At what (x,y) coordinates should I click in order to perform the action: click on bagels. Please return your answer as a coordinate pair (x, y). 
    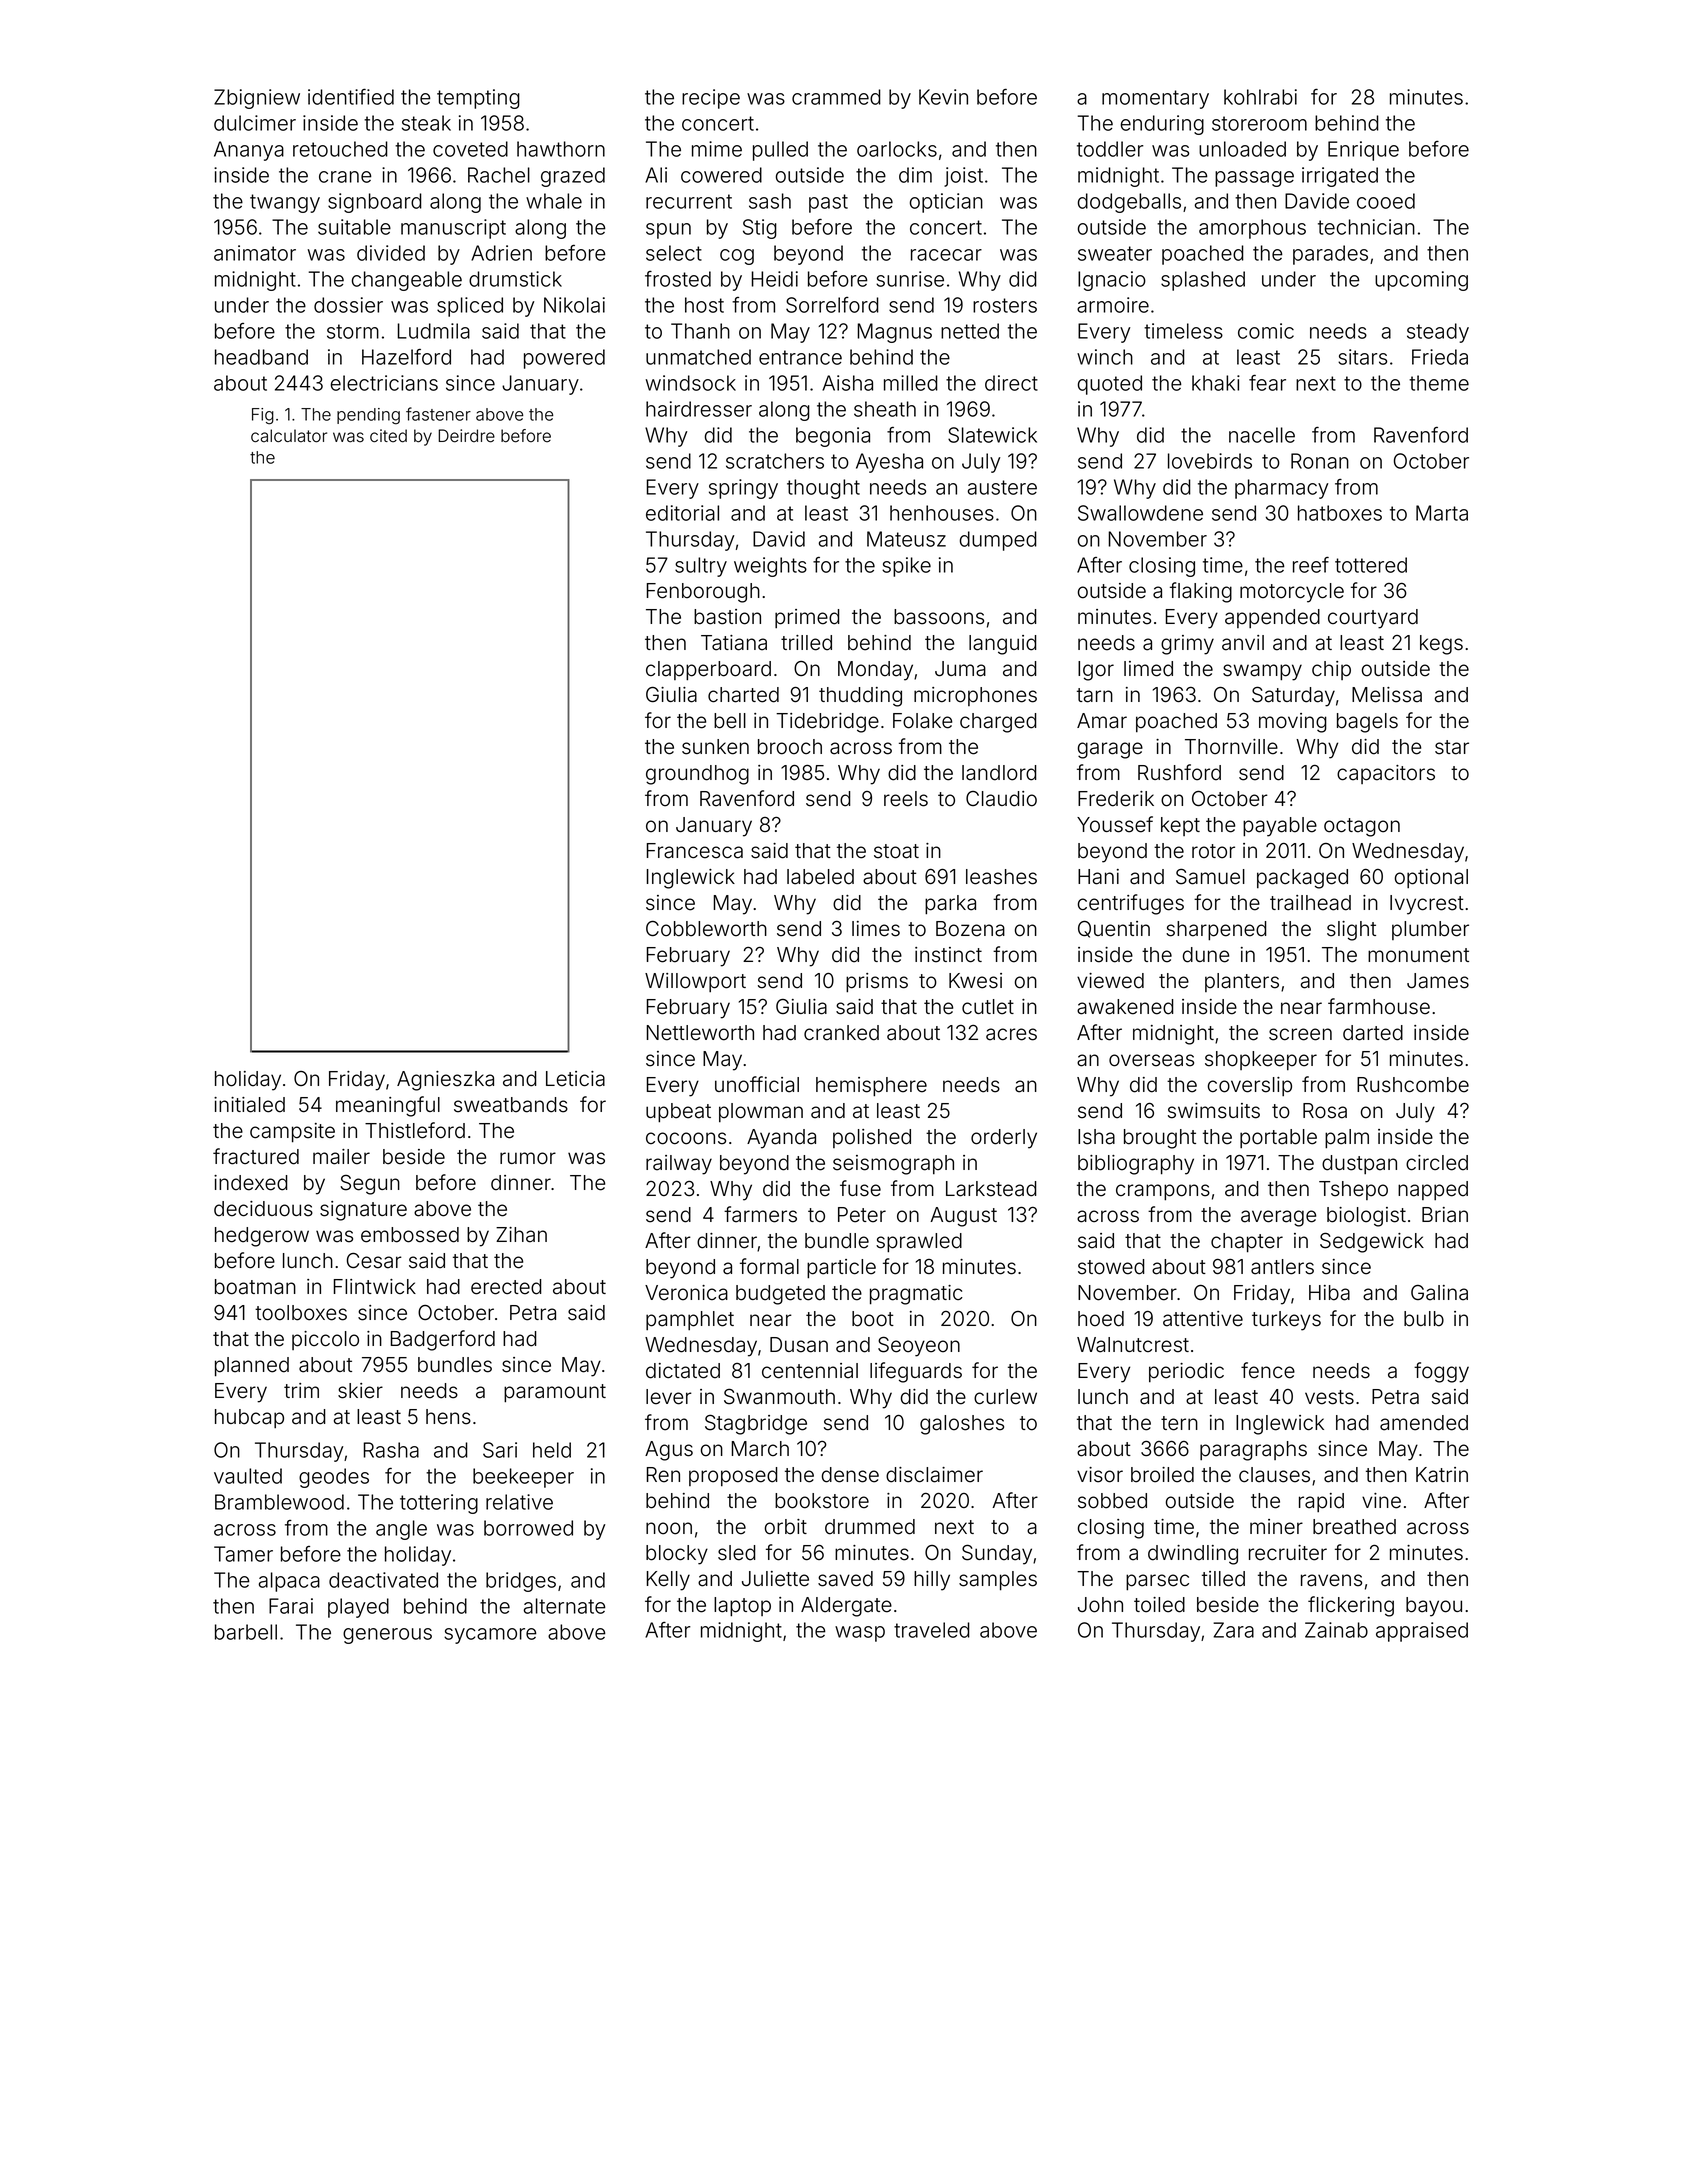
    Looking at the image, I should click on (1367, 723).
